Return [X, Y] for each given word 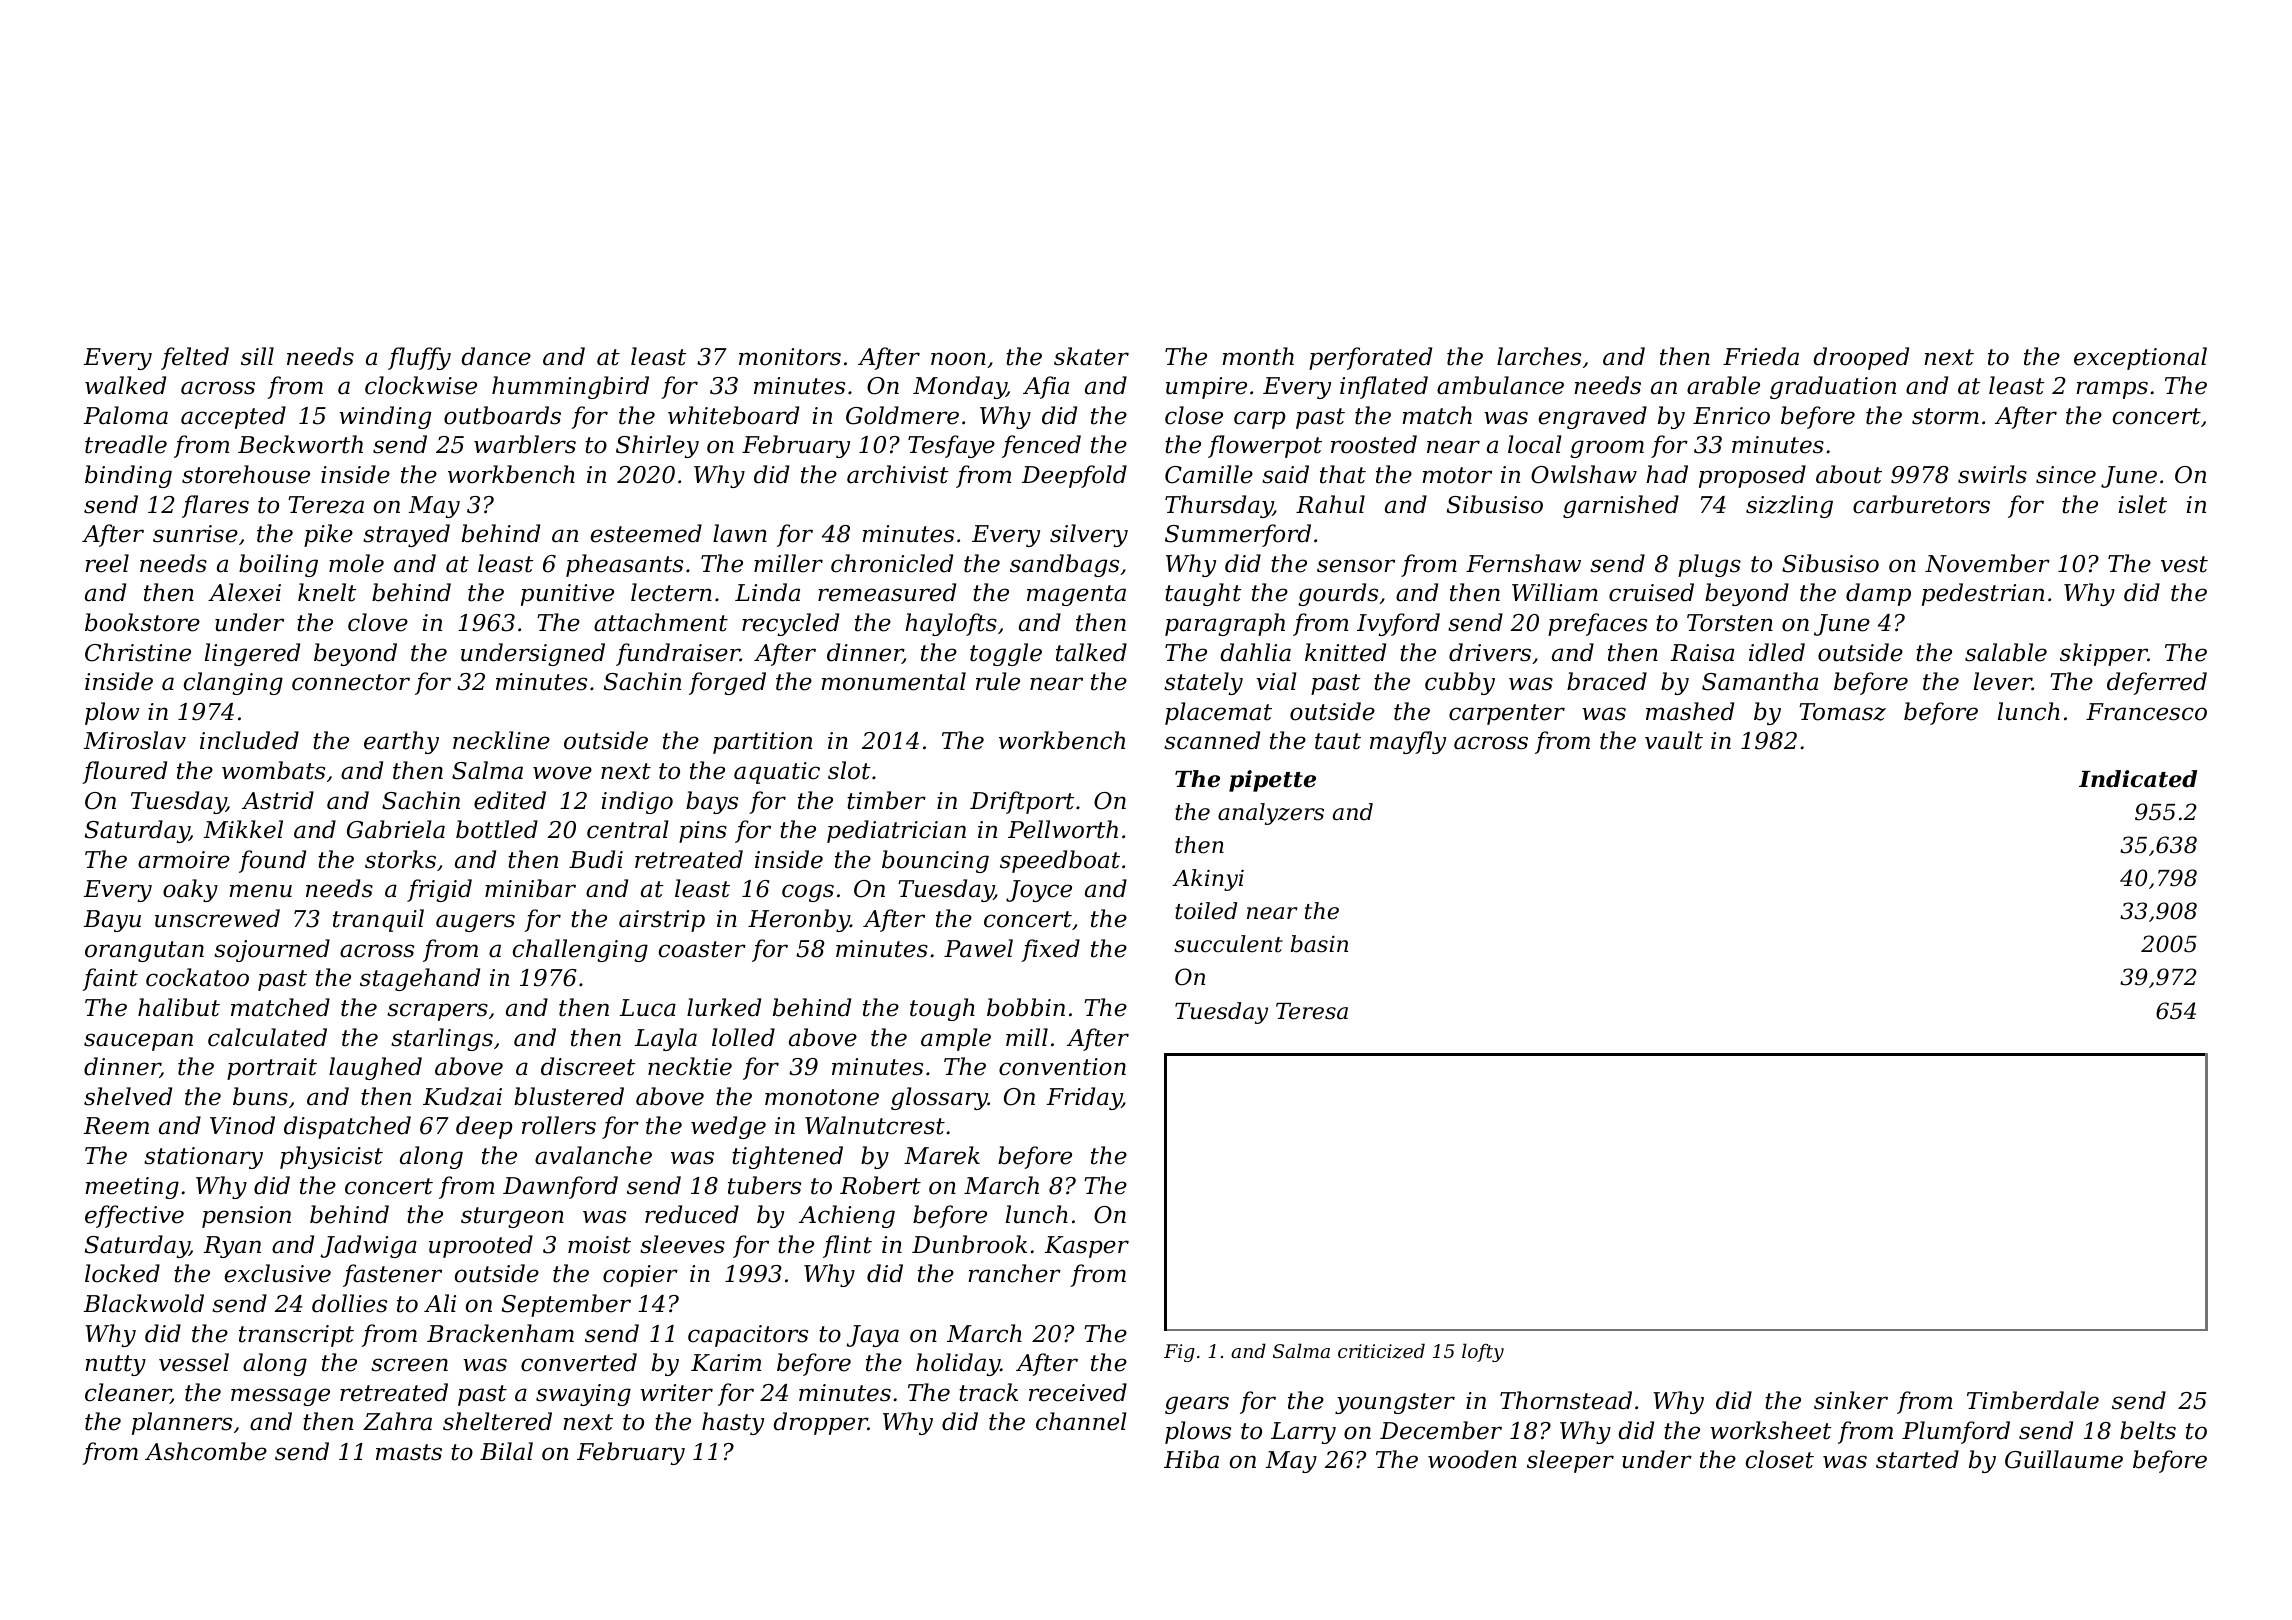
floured [124, 772]
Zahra [397, 1421]
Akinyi [1208, 880]
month [1258, 356]
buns [260, 1096]
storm [1945, 416]
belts [2148, 1430]
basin [1319, 944]
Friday [1084, 1098]
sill [257, 356]
